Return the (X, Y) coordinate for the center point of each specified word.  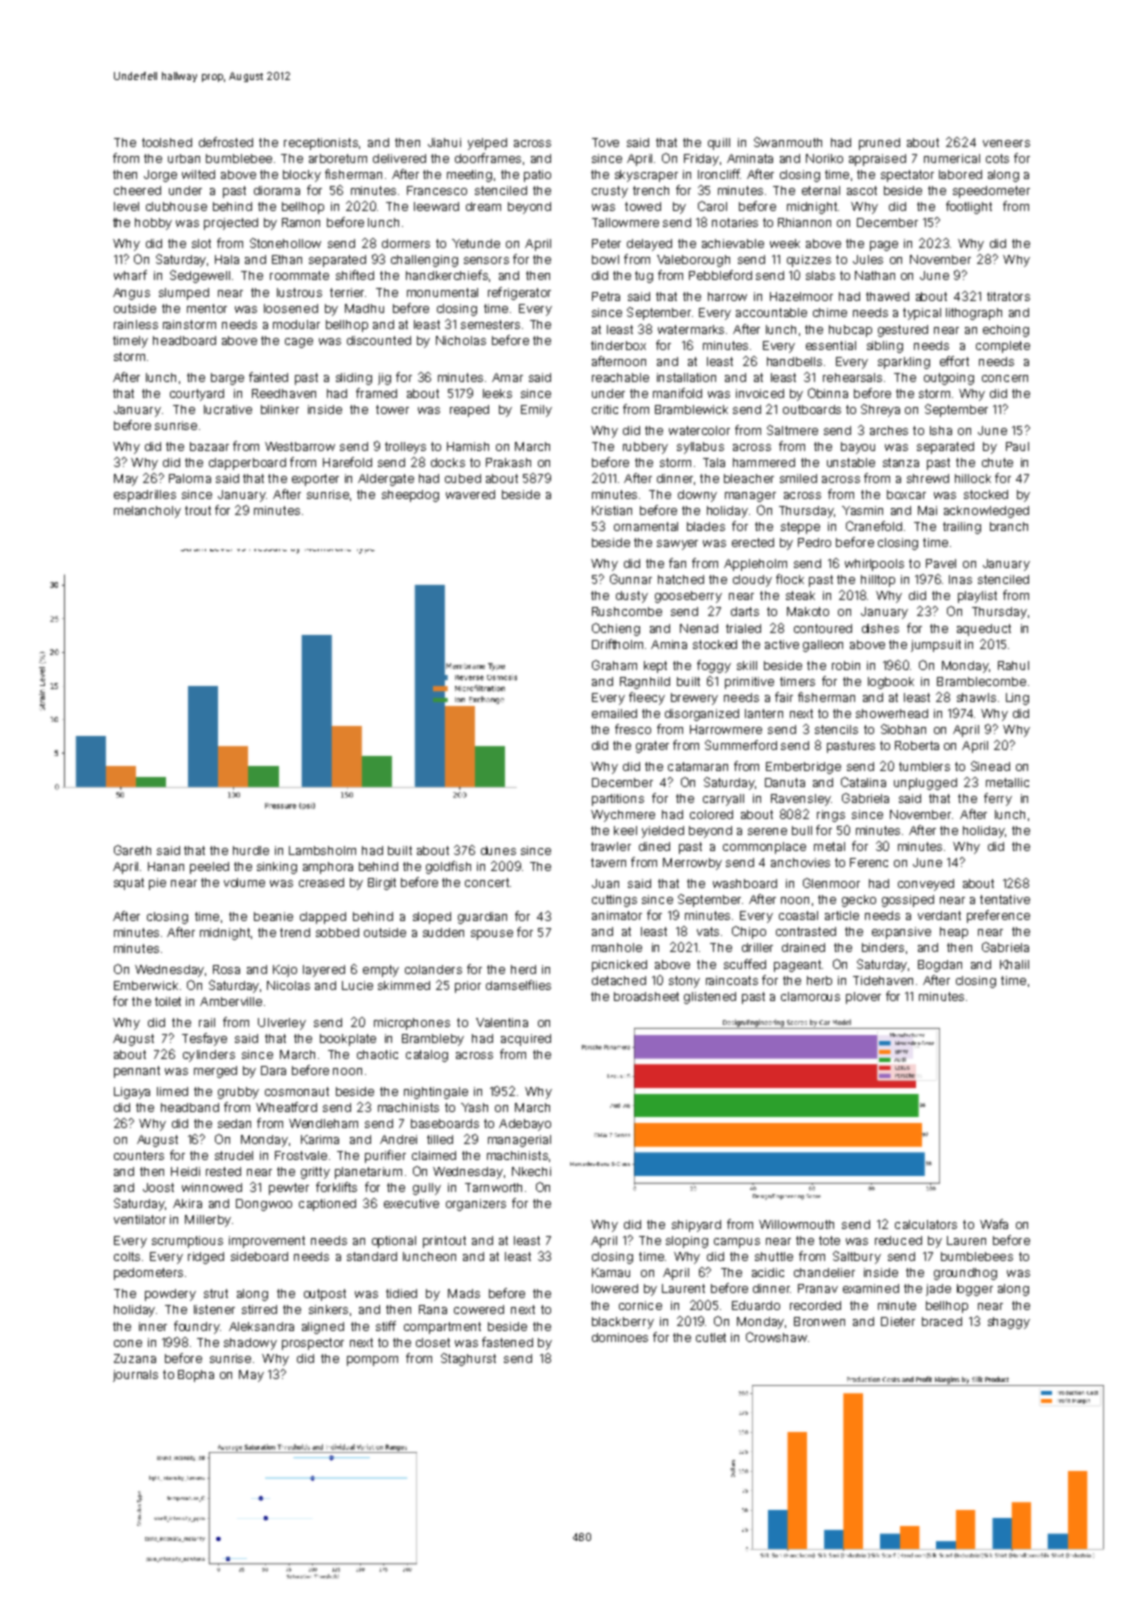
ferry (998, 799)
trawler (611, 846)
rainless (136, 324)
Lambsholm (322, 850)
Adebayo (525, 1125)
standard (372, 1256)
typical (922, 314)
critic (605, 409)
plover (863, 998)
